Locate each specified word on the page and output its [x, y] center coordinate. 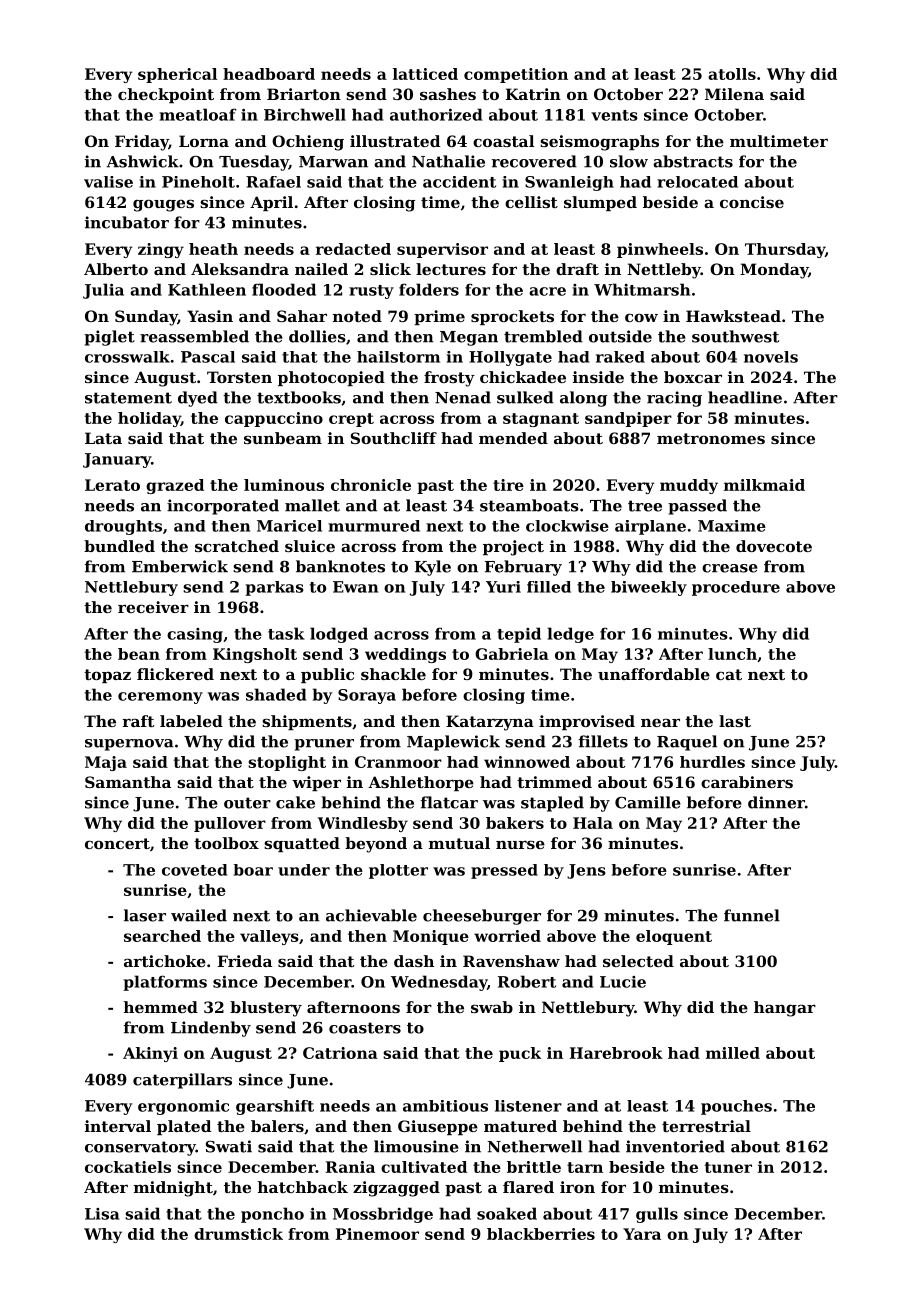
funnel [752, 915]
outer [247, 803]
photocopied [331, 378]
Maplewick [453, 743]
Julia [103, 291]
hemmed [161, 1007]
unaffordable [654, 674]
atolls [732, 74]
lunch [732, 654]
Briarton [304, 94]
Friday [142, 143]
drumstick [238, 1234]
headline [745, 397]
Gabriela [512, 654]
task [286, 633]
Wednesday [439, 983]
